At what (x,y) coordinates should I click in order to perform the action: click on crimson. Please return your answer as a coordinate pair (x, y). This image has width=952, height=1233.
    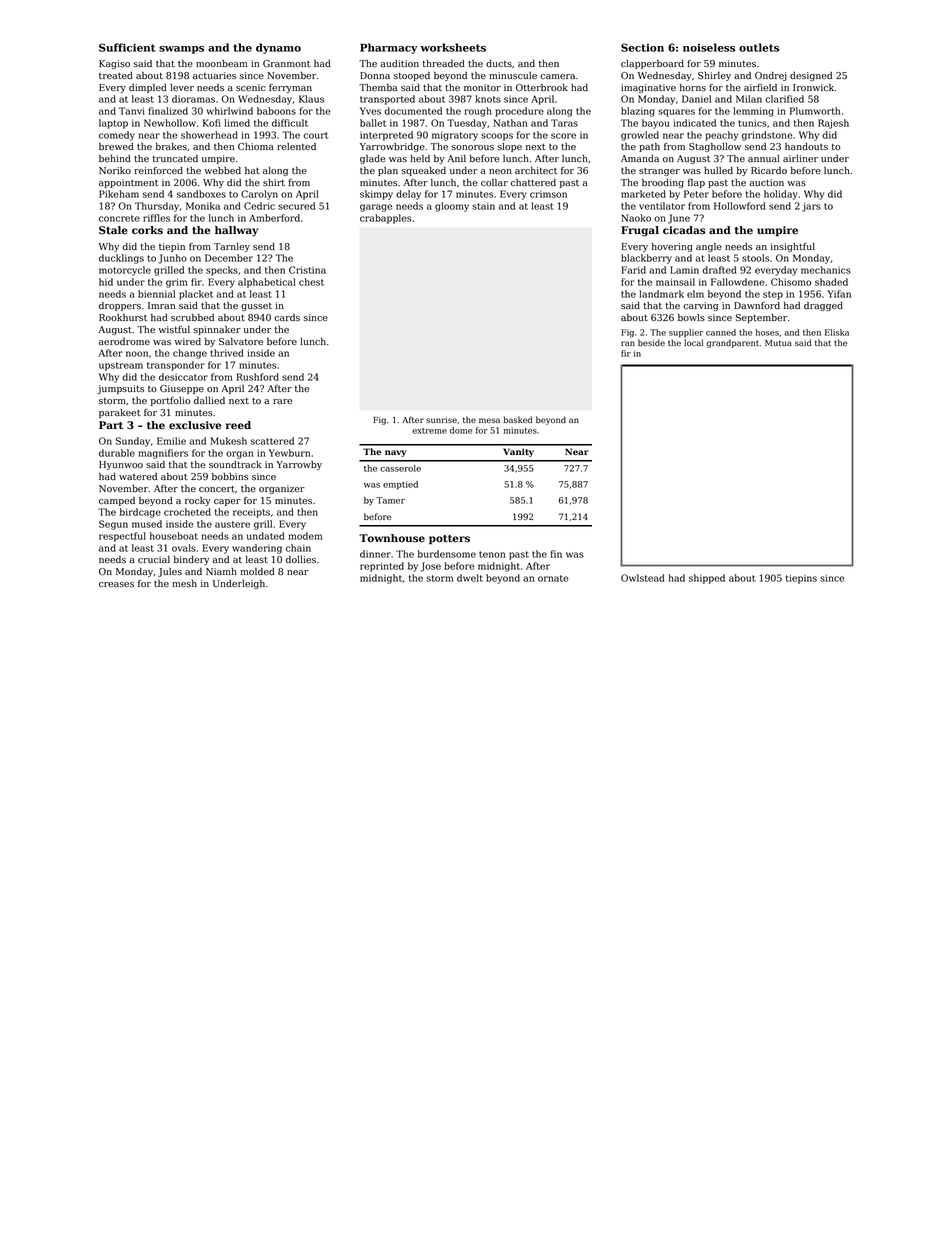
    Looking at the image, I should click on (548, 194).
